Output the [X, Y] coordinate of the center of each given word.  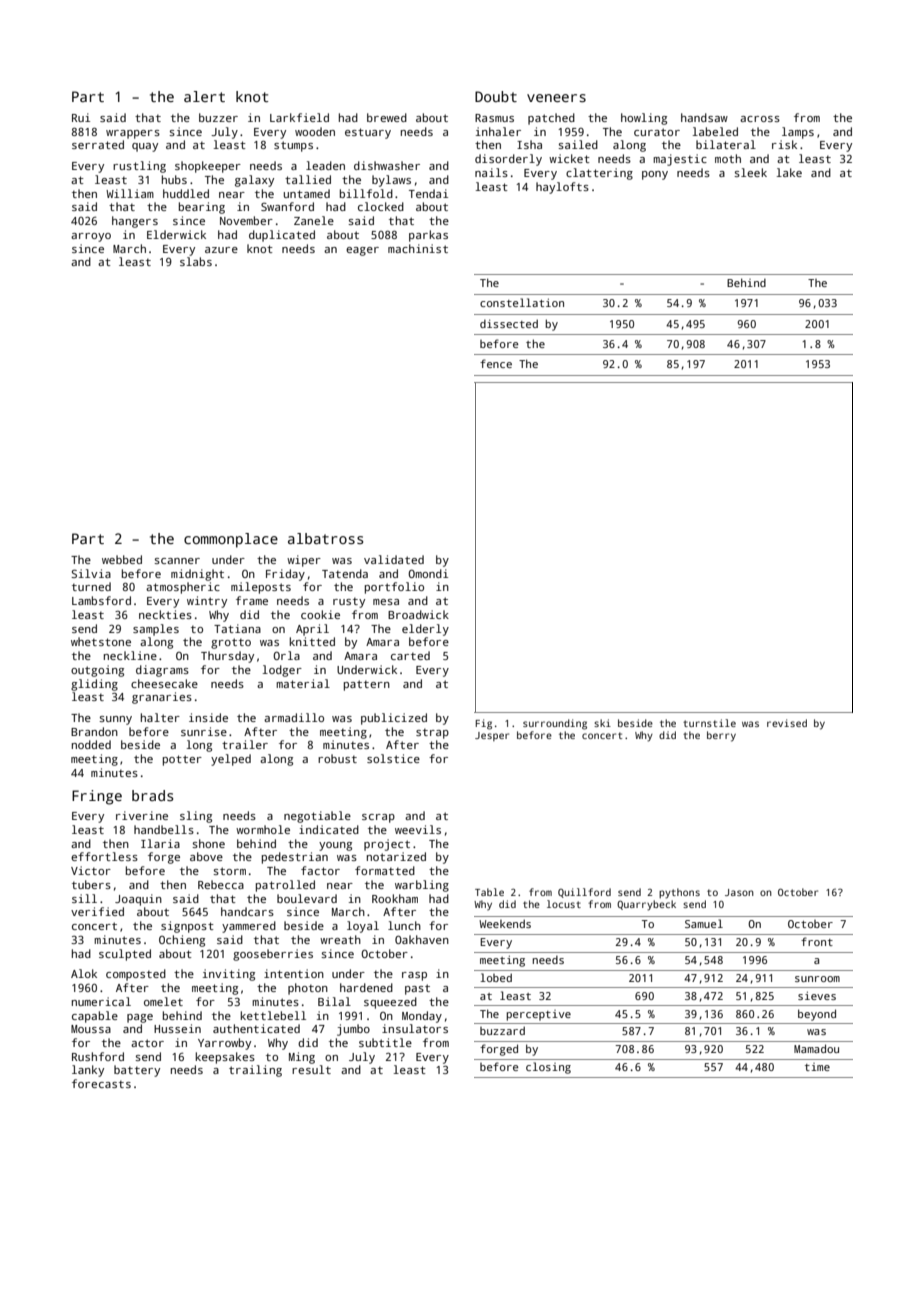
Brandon [94, 731]
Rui [81, 117]
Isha [529, 144]
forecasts [101, 1083]
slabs [196, 261]
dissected [509, 323]
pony [655, 175]
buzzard [502, 1030]
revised [787, 723]
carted [410, 655]
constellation [522, 302]
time [817, 1067]
